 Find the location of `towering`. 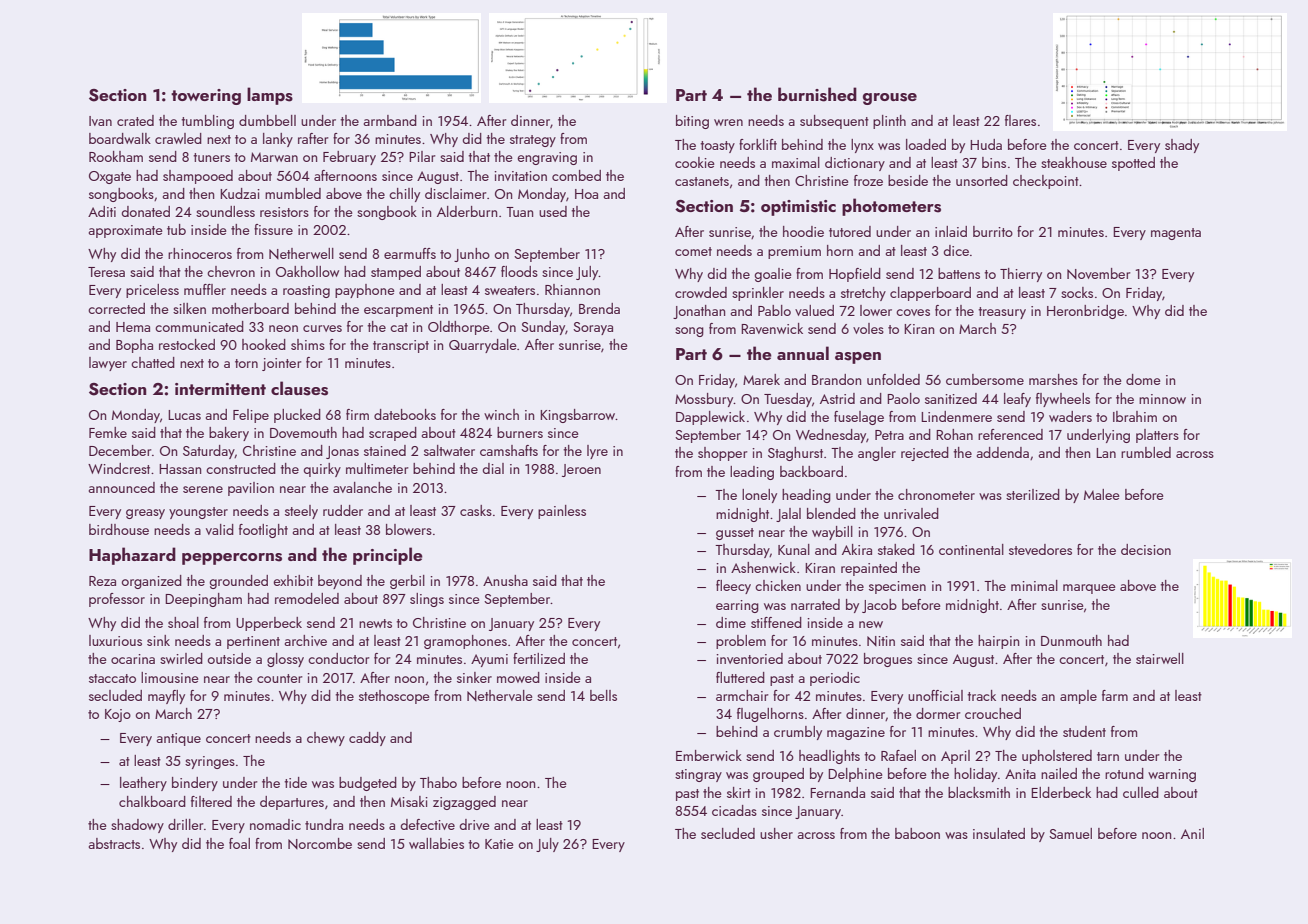

towering is located at coordinates (206, 97).
